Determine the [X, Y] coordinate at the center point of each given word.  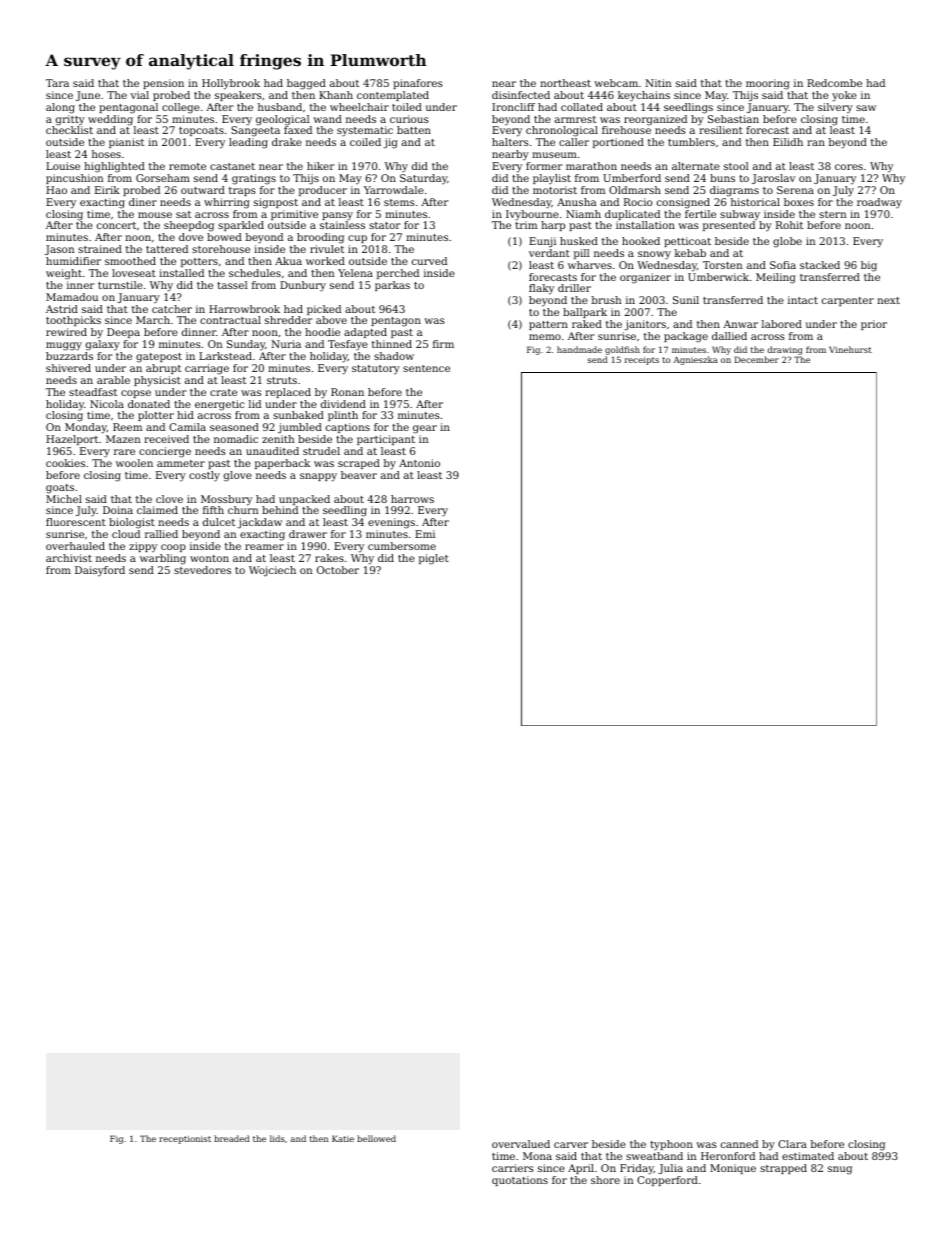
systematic [365, 131]
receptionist [185, 1140]
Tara [57, 83]
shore [605, 1180]
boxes [799, 202]
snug [840, 1170]
